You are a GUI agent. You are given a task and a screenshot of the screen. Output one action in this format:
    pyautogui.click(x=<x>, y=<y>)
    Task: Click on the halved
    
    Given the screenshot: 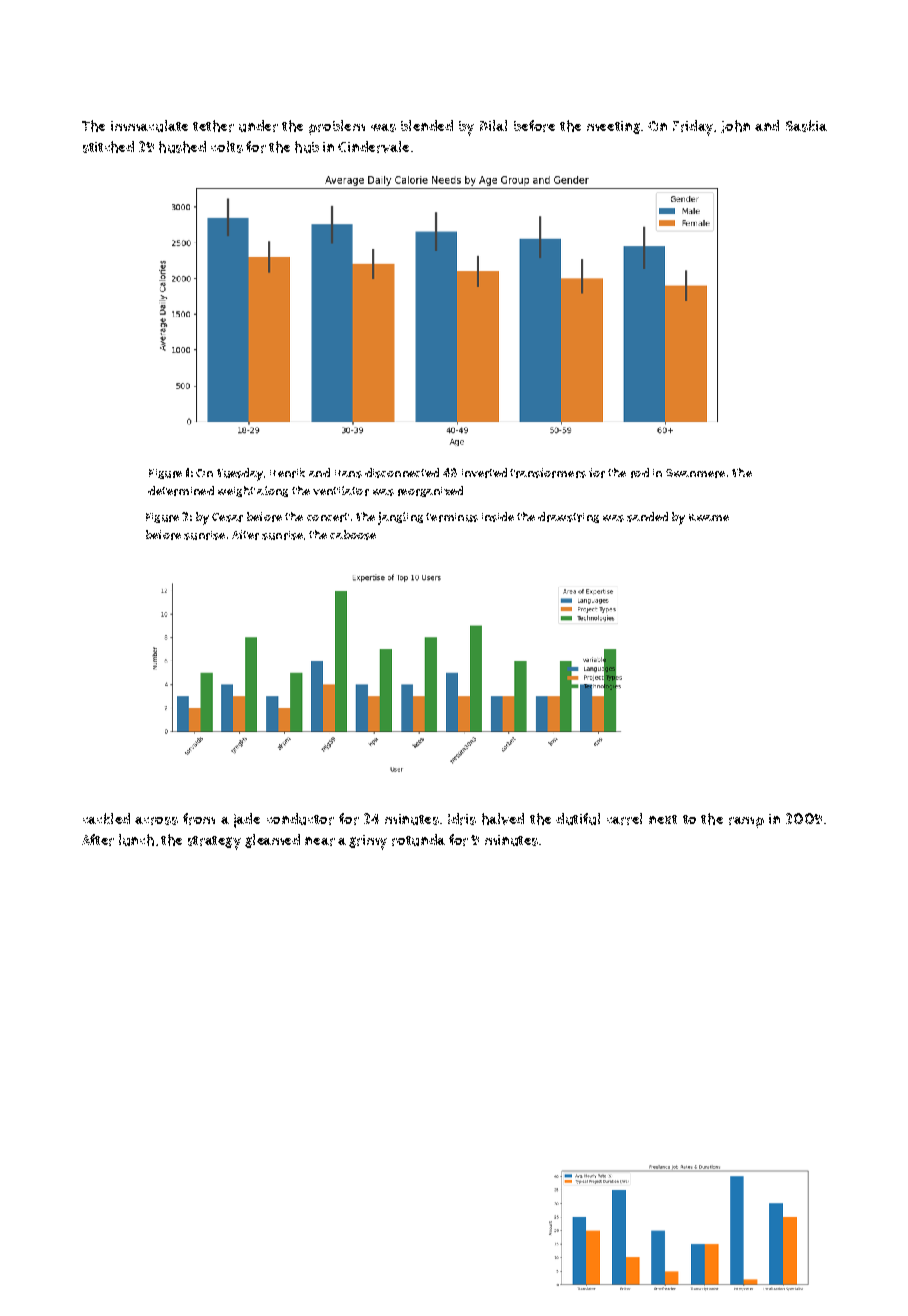 What is the action you would take?
    pyautogui.click(x=503, y=819)
